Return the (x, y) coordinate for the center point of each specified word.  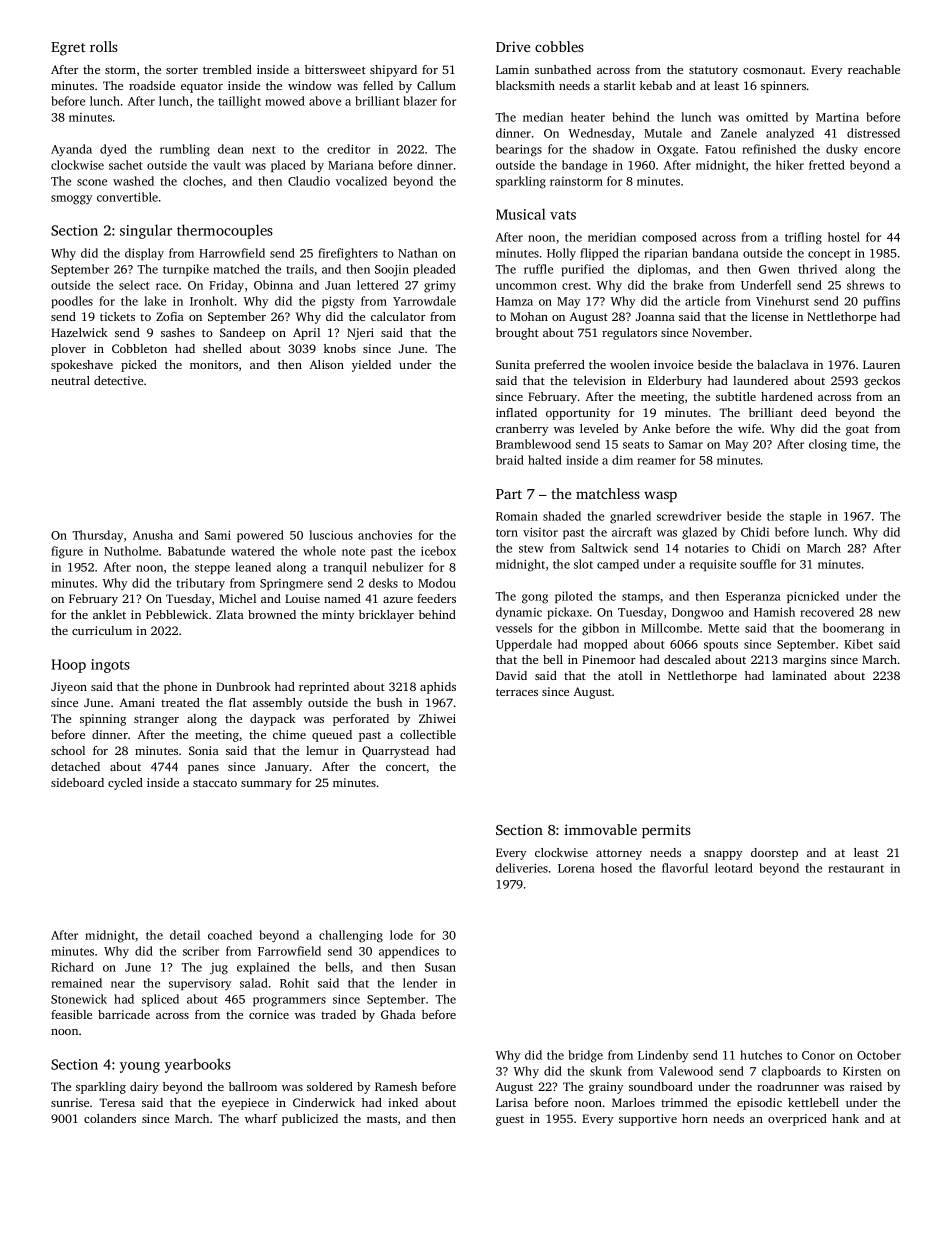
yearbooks (198, 1065)
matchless (608, 493)
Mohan (529, 316)
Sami (218, 535)
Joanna (655, 316)
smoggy (71, 200)
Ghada (398, 1014)
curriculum (102, 630)
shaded (562, 516)
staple (805, 517)
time (863, 444)
